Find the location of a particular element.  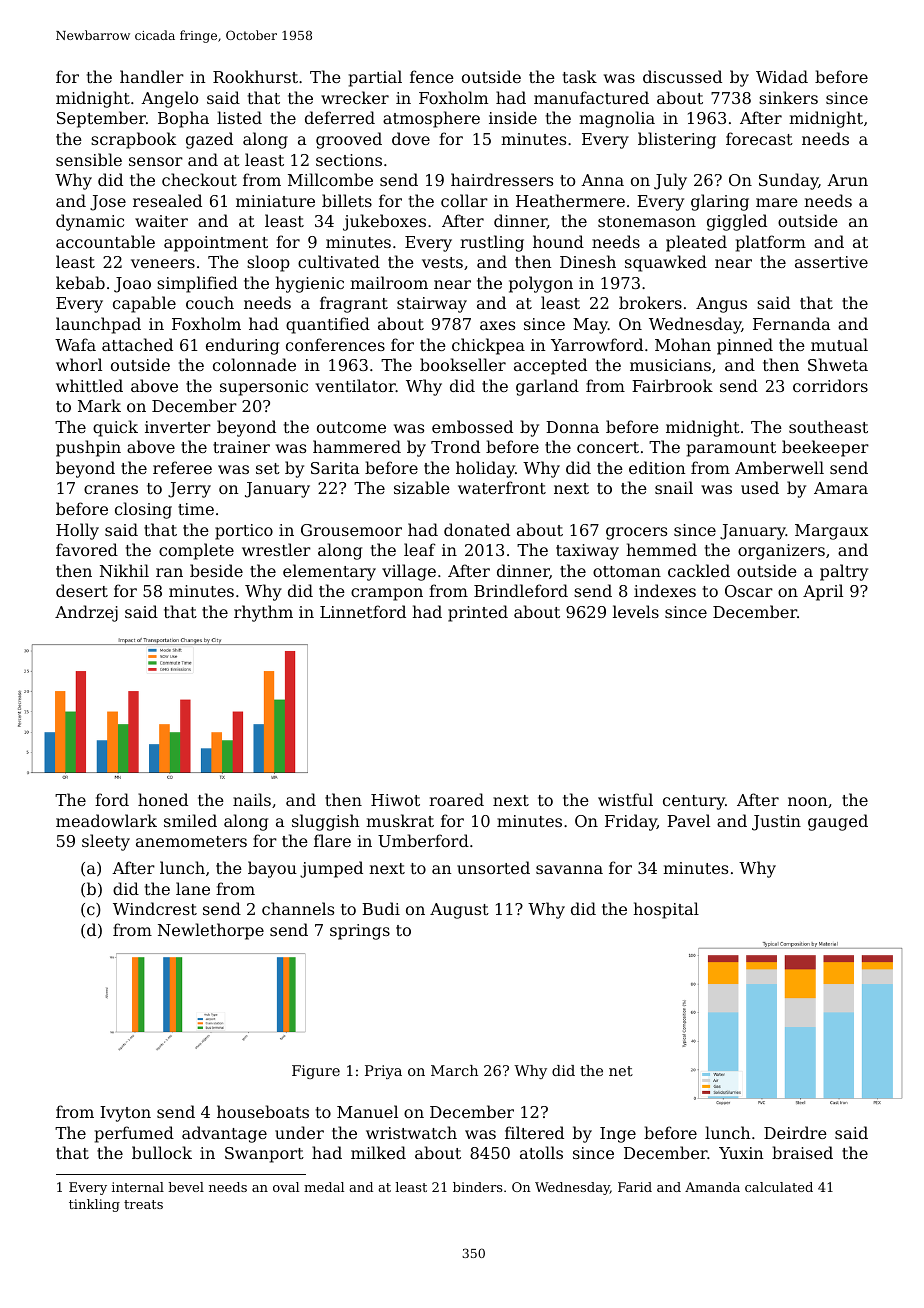

rhythm is located at coordinates (263, 613).
